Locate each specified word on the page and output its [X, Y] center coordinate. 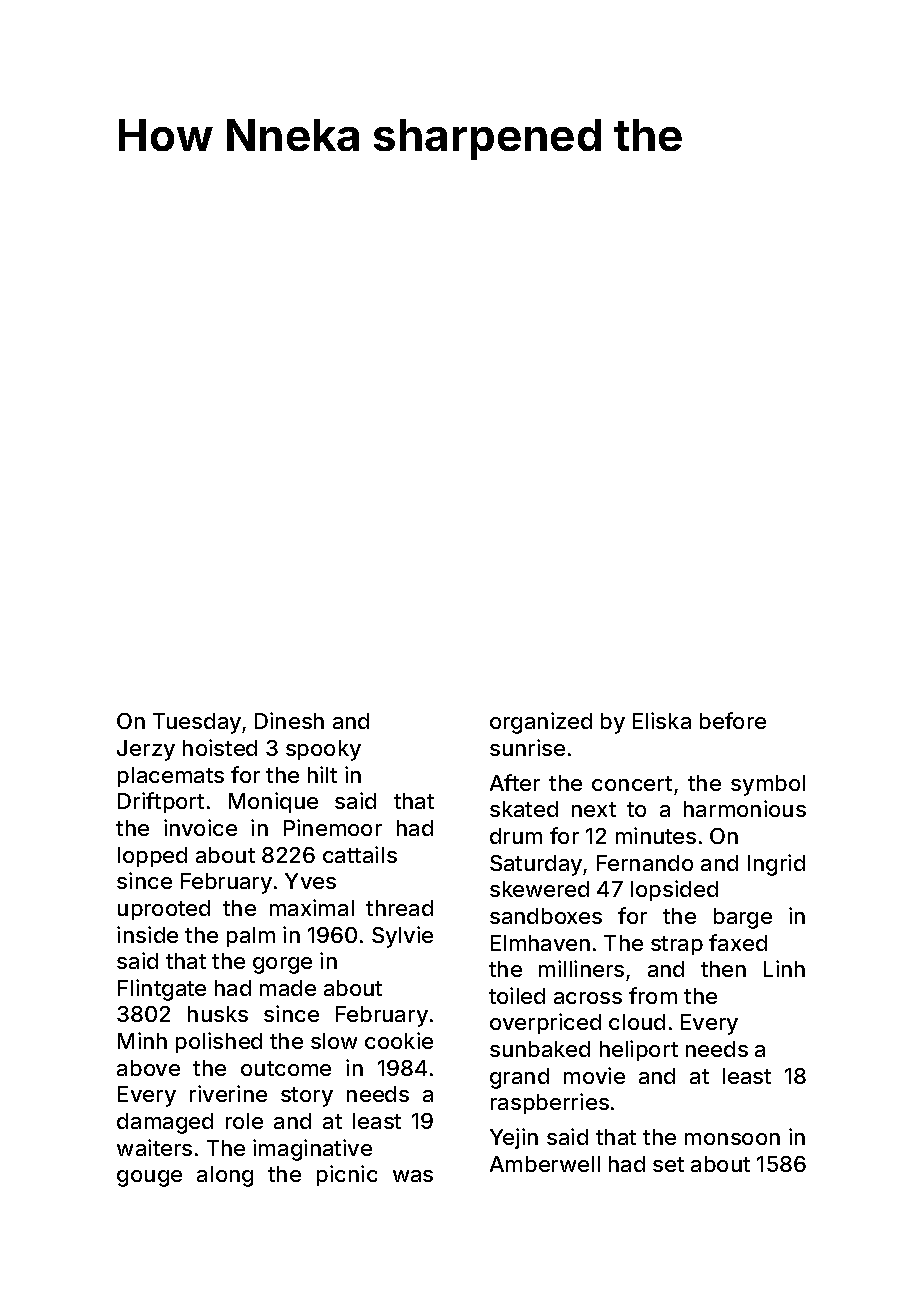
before [733, 720]
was [413, 1176]
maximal [312, 907]
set [668, 1164]
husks [218, 1014]
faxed [738, 942]
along [225, 1176]
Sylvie [402, 937]
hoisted [220, 747]
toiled [517, 995]
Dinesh [289, 720]
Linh [784, 968]
